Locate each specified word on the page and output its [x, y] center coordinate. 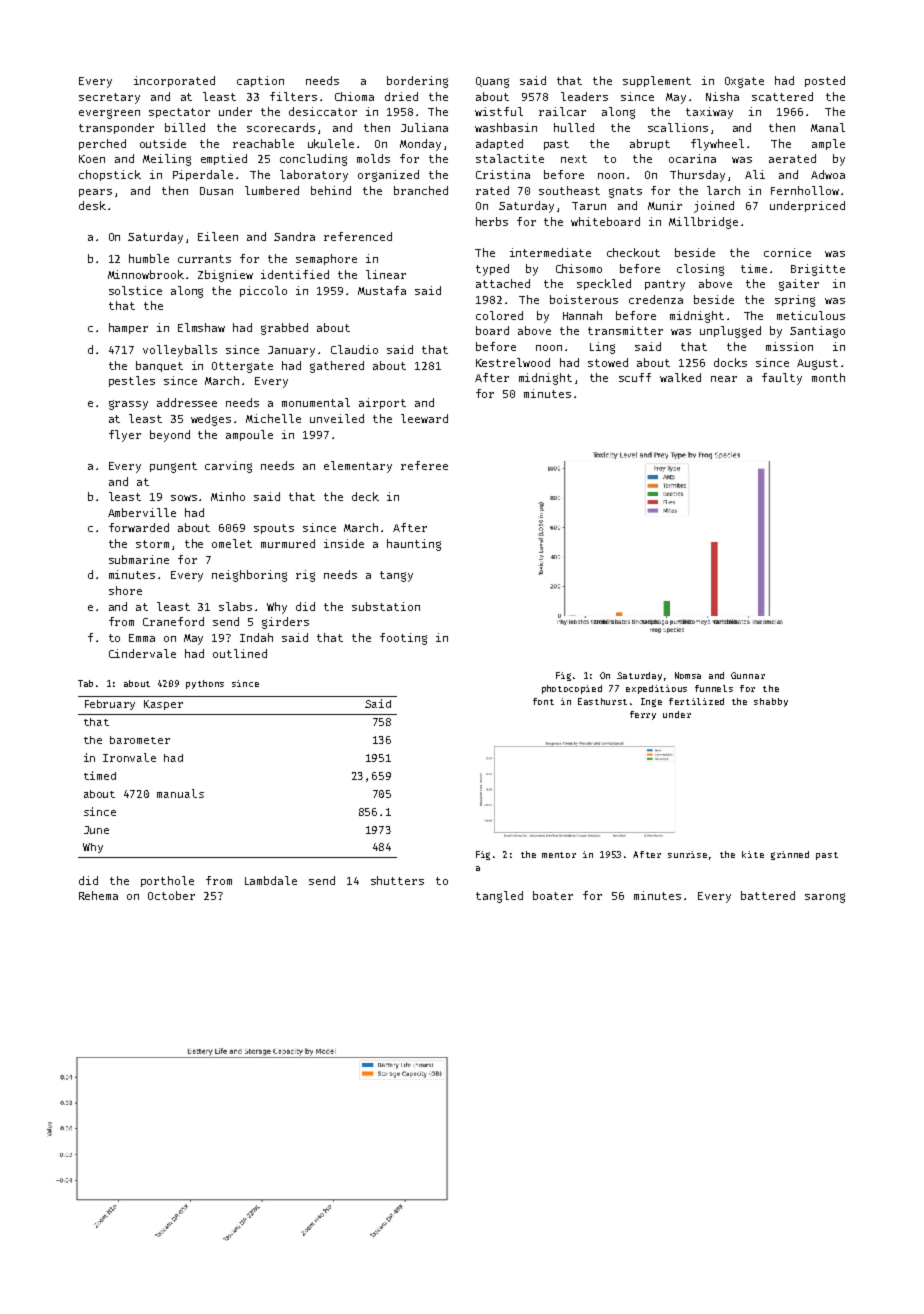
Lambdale [271, 880]
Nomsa [688, 675]
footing [403, 639]
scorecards [281, 127]
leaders [584, 96]
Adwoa [828, 174]
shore [125, 590]
